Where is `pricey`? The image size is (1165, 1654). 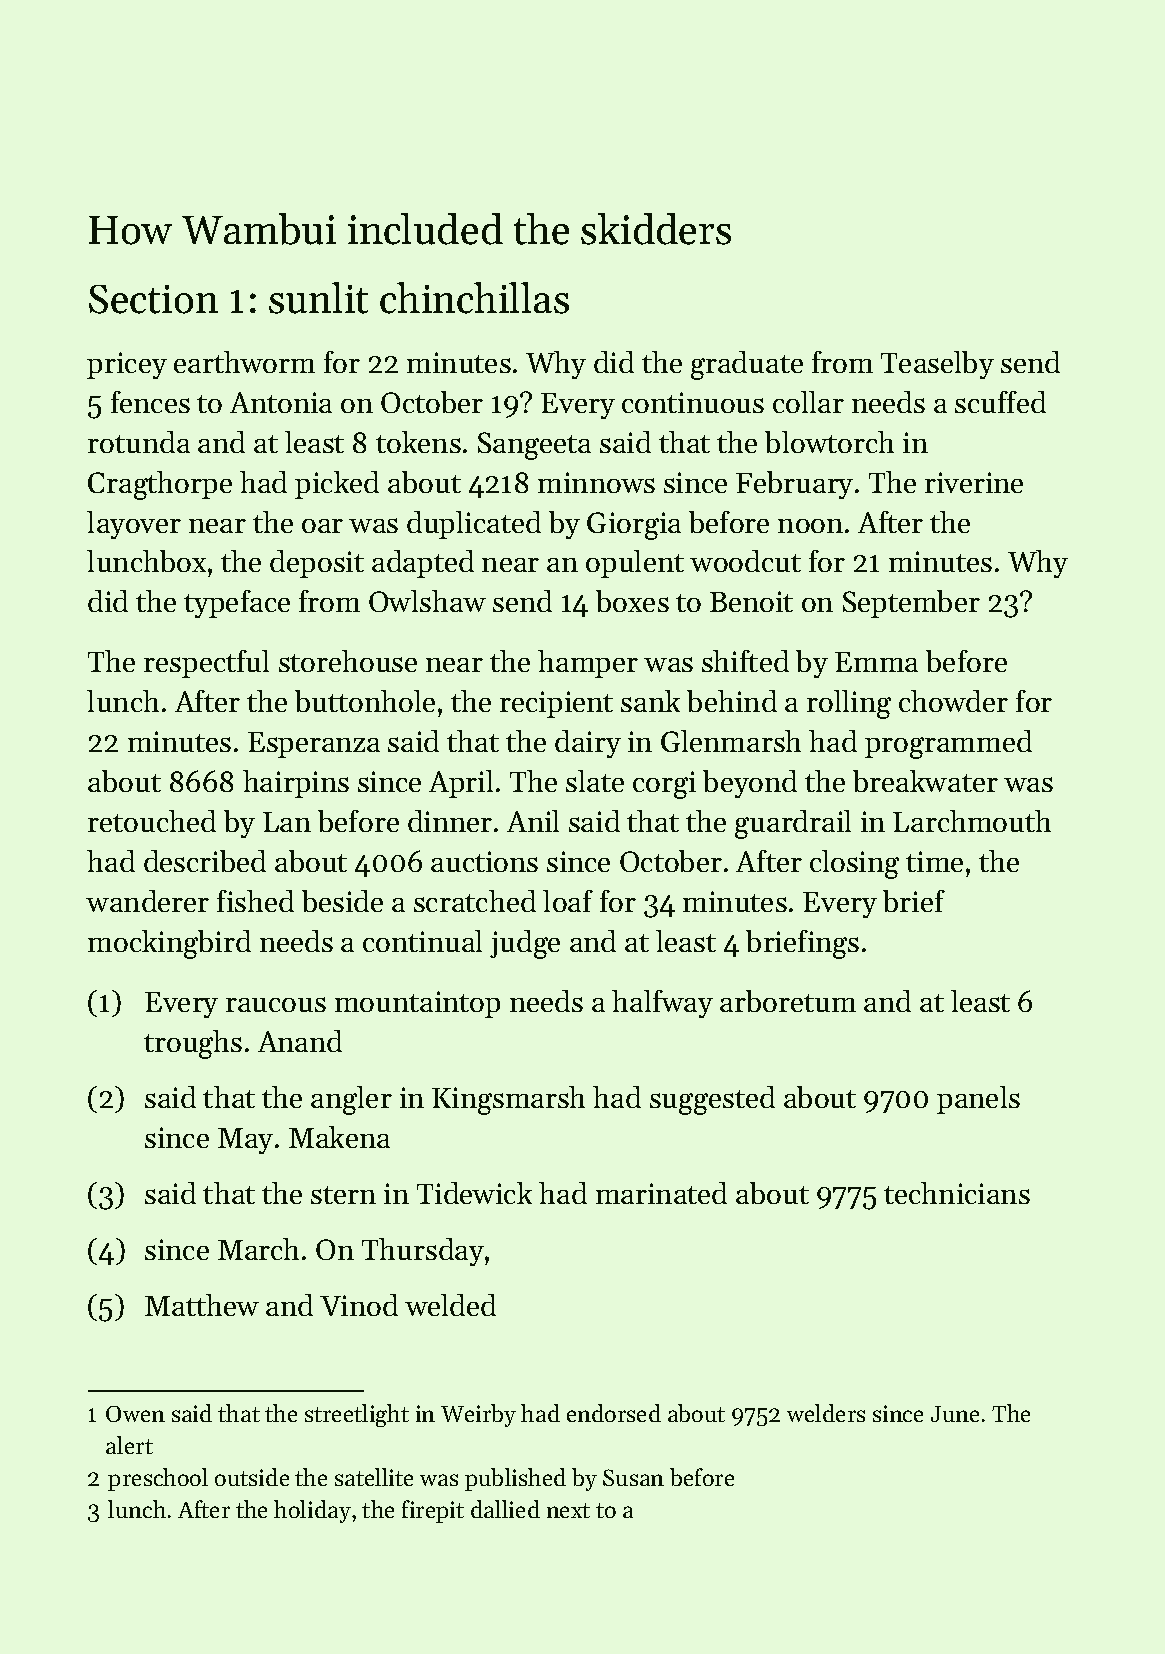 pricey is located at coordinates (127, 365).
